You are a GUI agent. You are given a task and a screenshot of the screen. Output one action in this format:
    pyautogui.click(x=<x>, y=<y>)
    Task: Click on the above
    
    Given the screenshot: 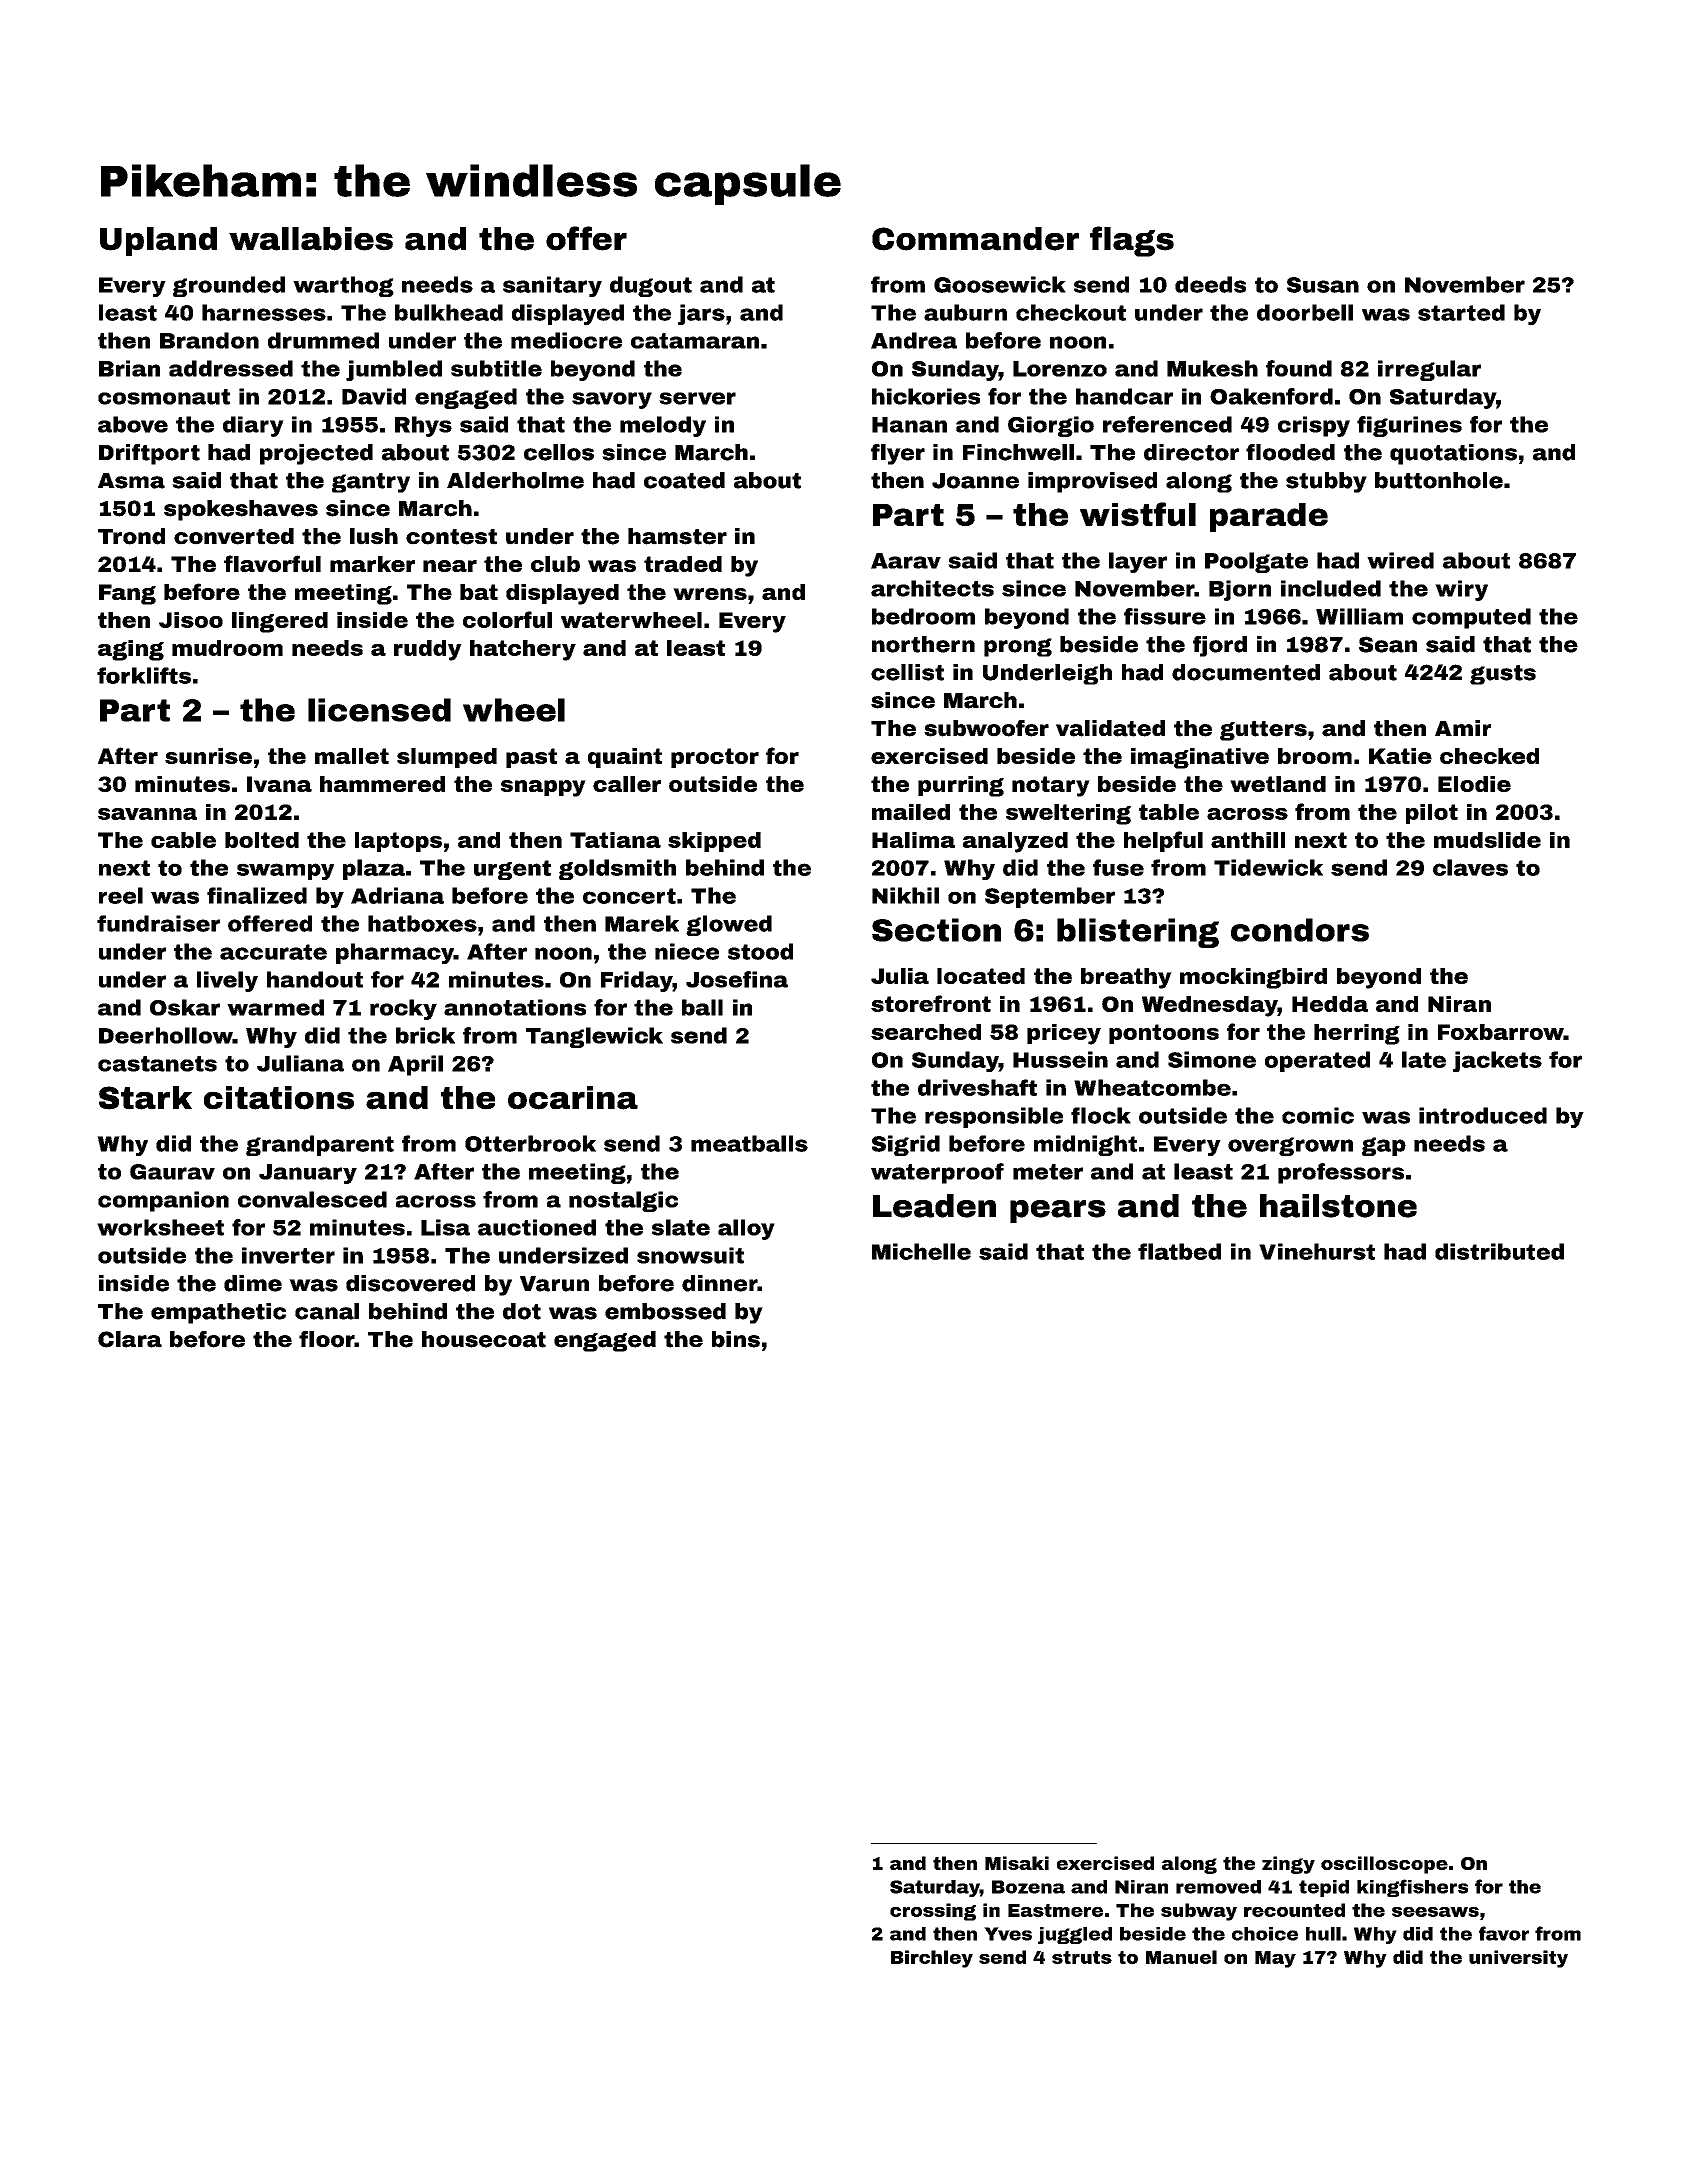 What is the action you would take?
    pyautogui.click(x=133, y=424)
